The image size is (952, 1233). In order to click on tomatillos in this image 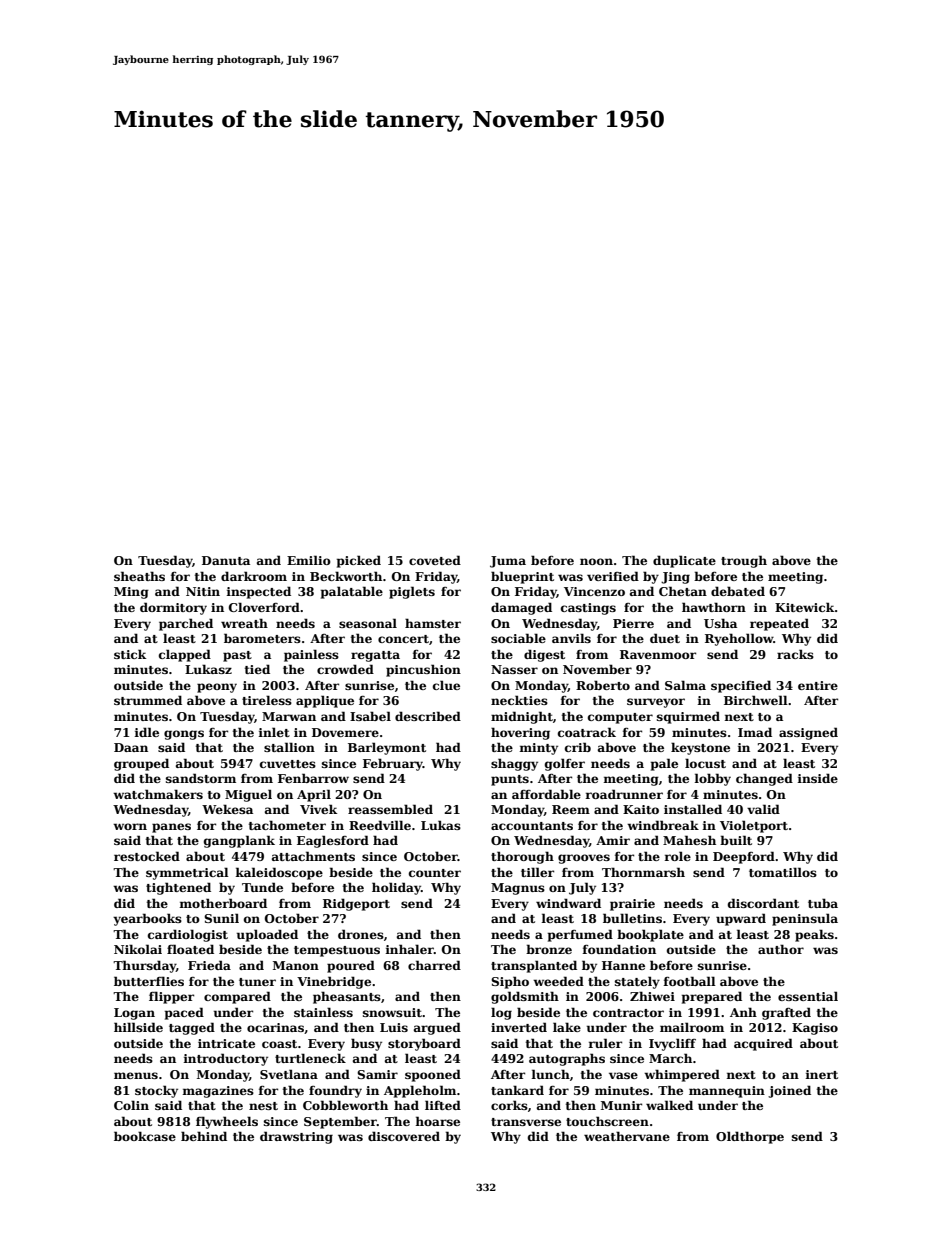, I will do `click(783, 872)`.
